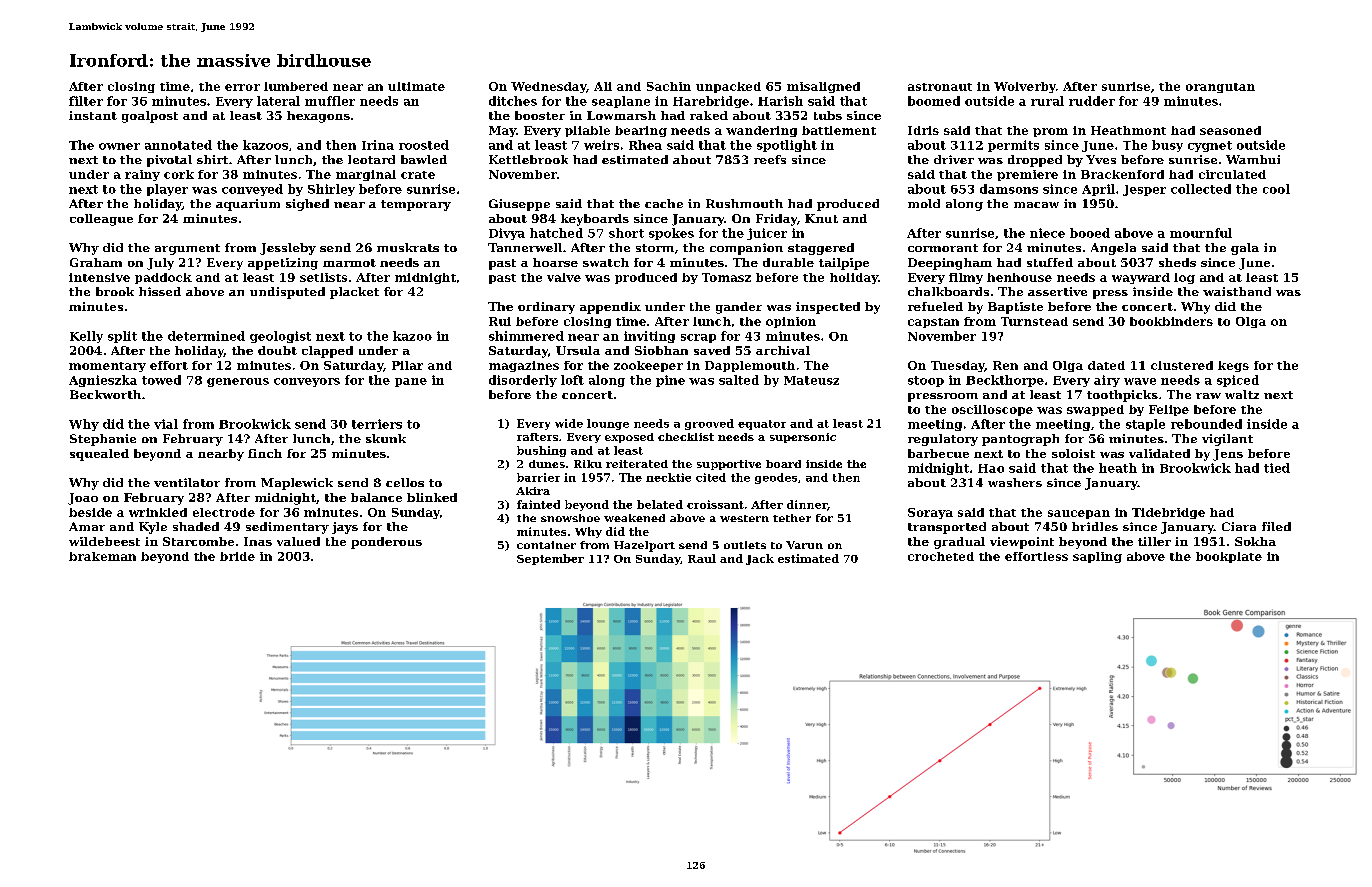 This image has width=1372, height=887. Describe the element at coordinates (99, 277) in the image. I see `intensive` at that location.
